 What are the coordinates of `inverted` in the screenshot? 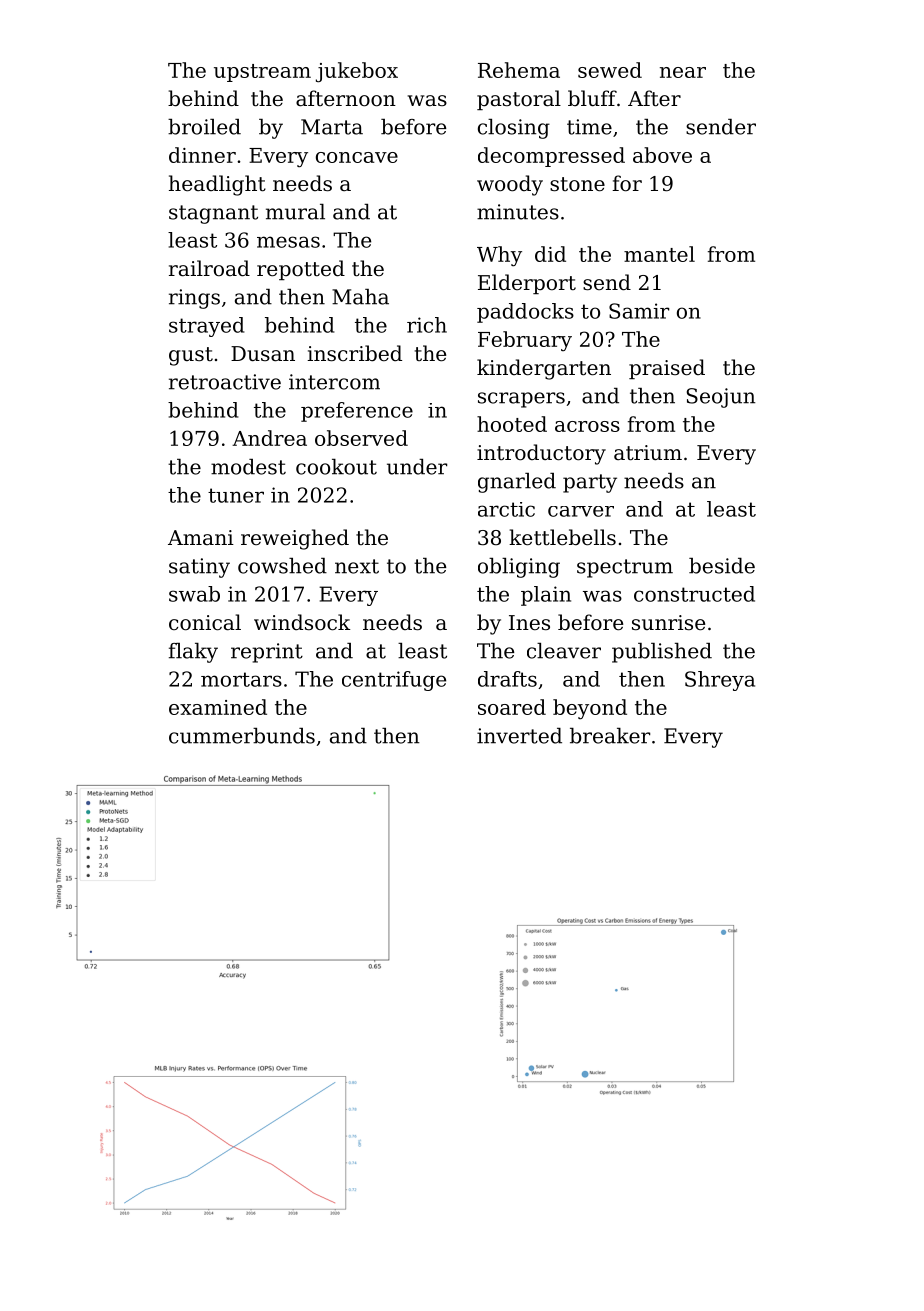 It's located at (519, 736).
